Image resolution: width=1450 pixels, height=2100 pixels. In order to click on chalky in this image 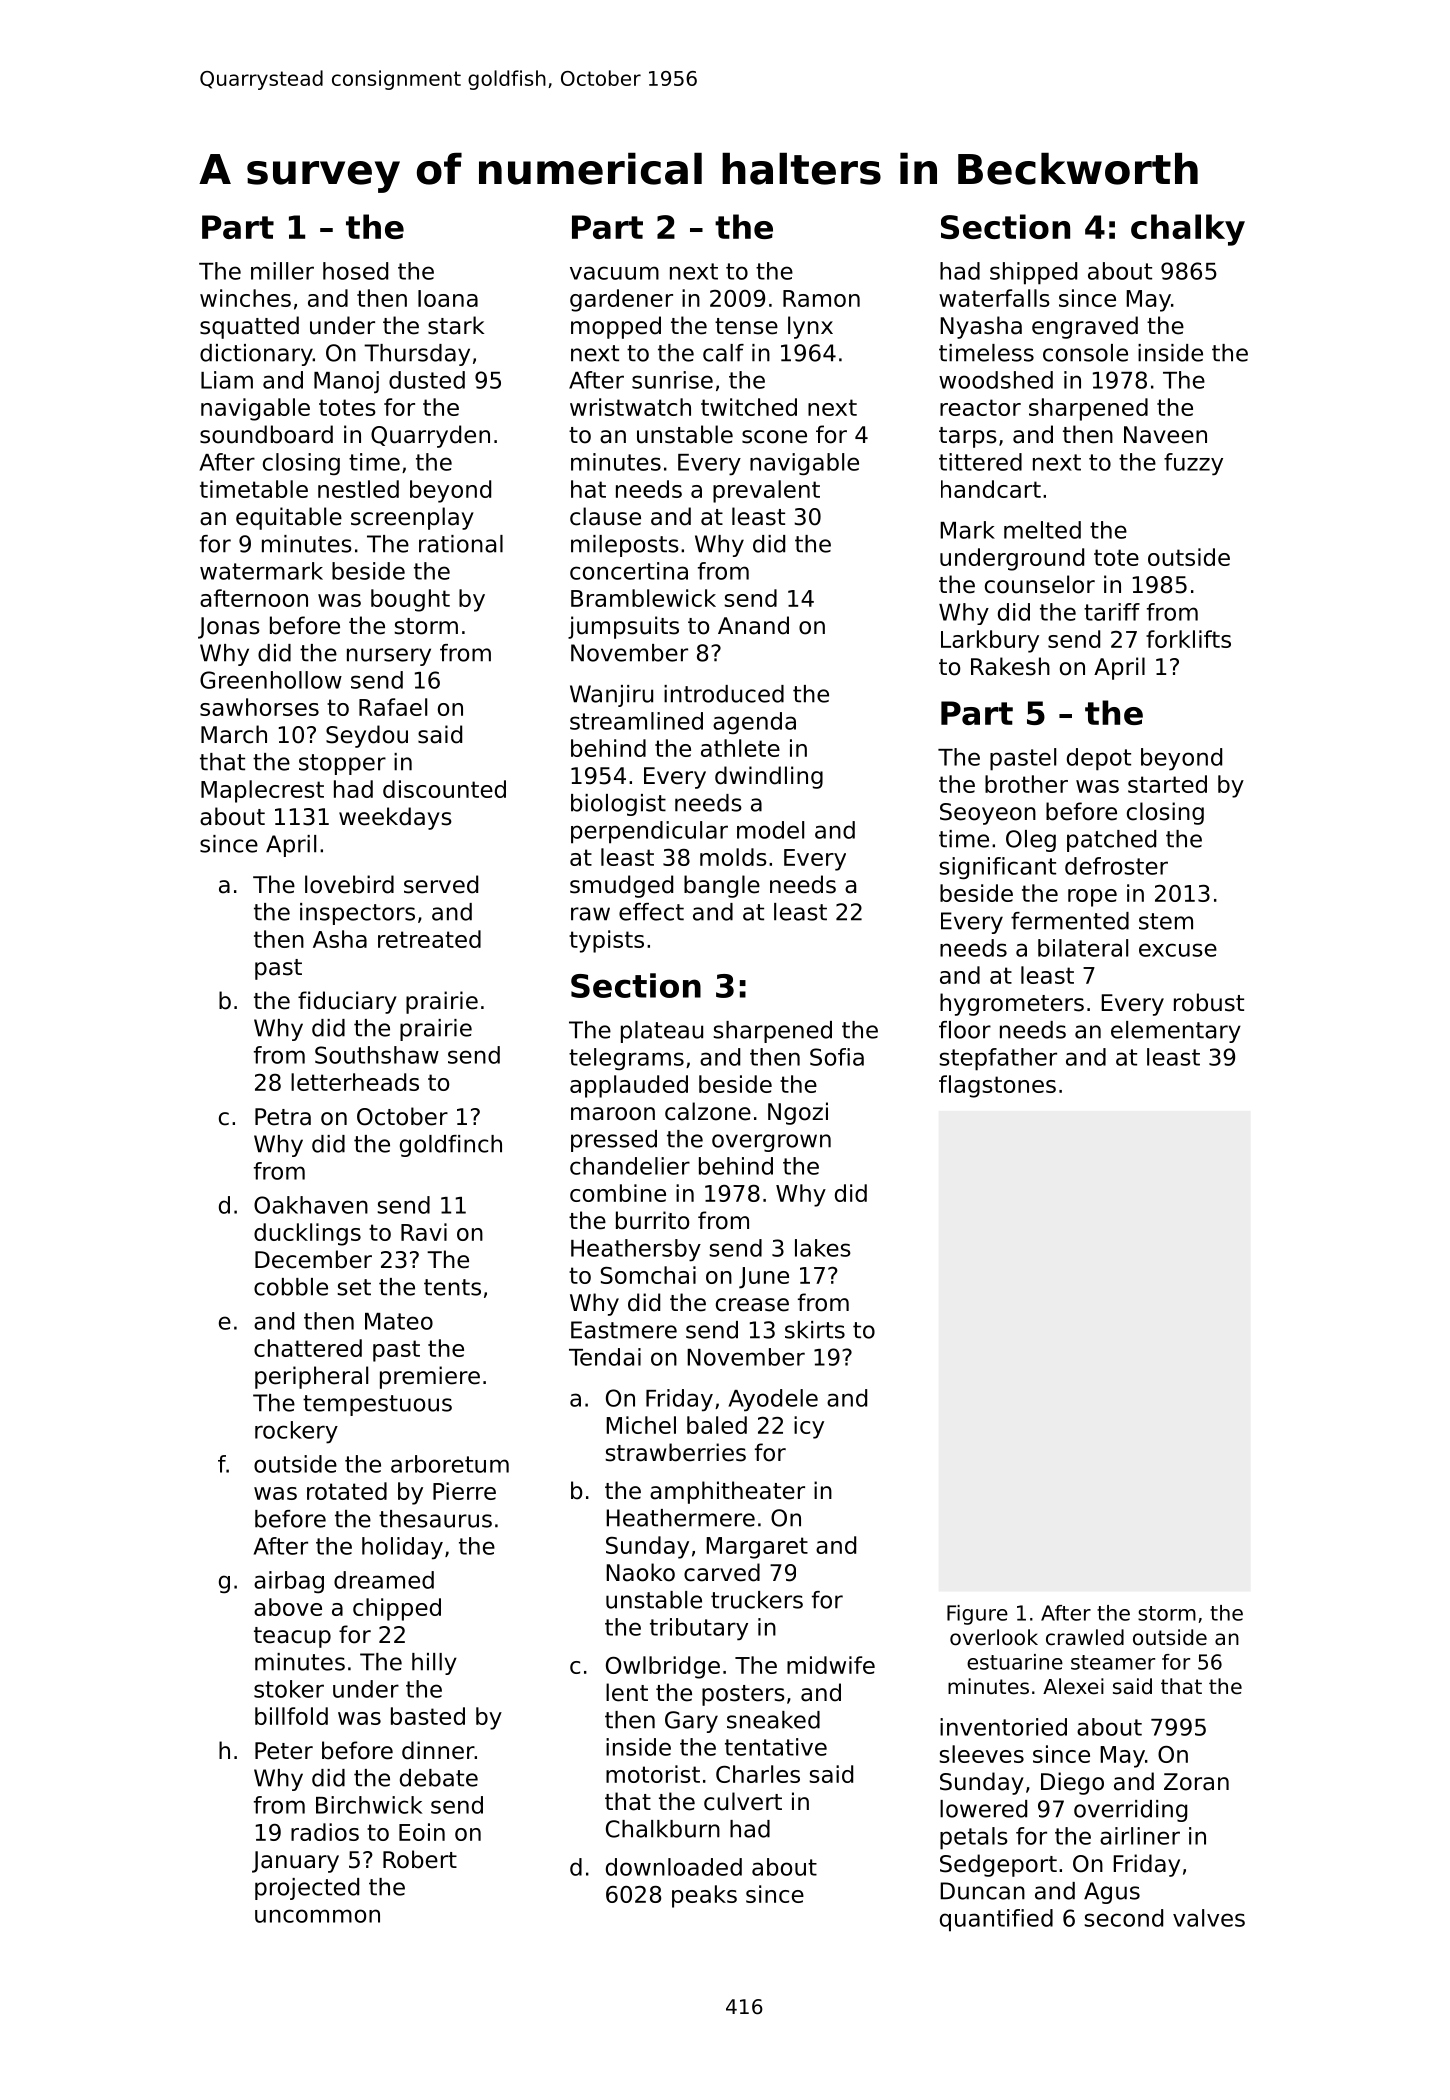, I will do `click(1188, 230)`.
